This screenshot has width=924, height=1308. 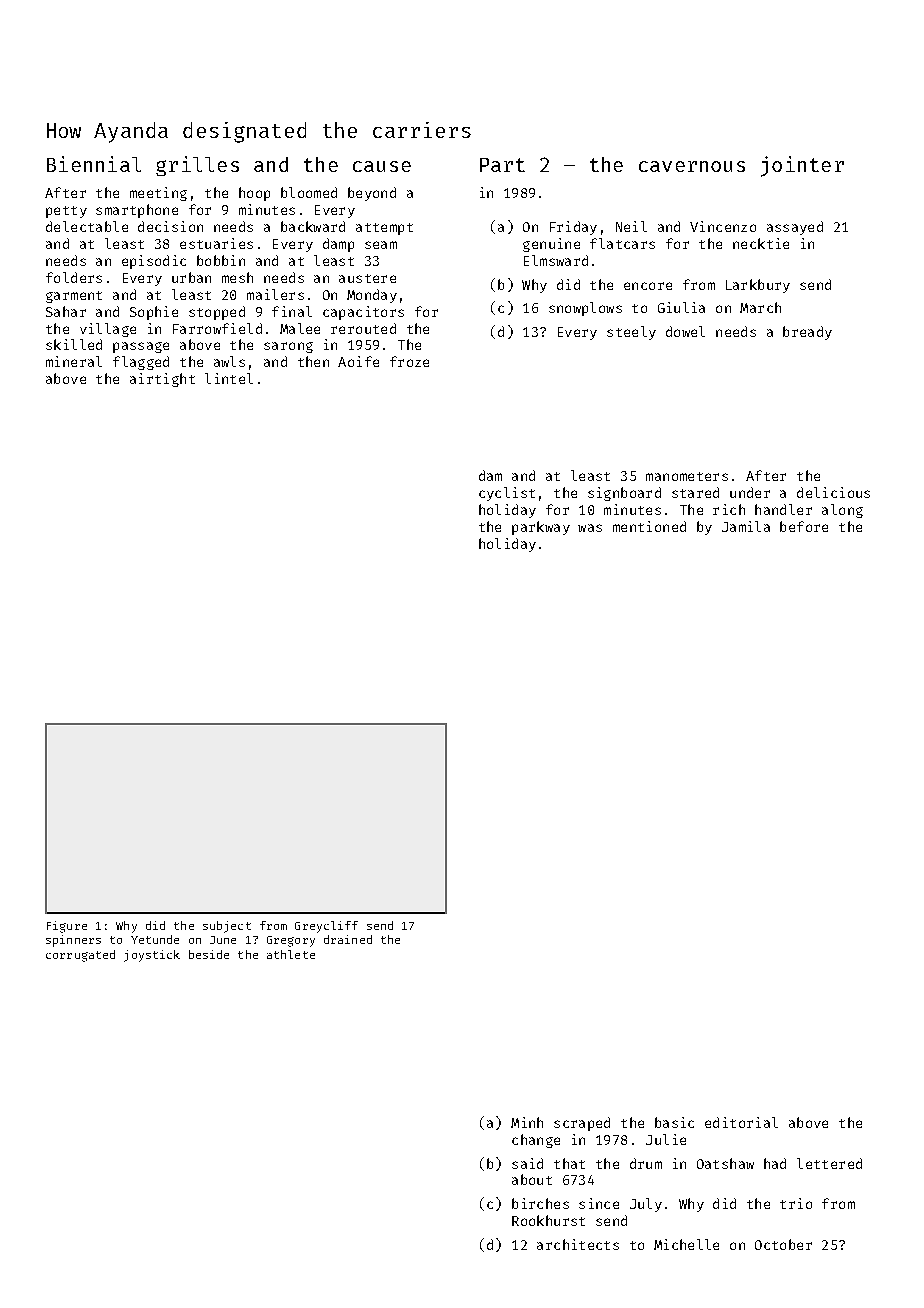 What do you see at coordinates (649, 526) in the screenshot?
I see `mentioned` at bounding box center [649, 526].
